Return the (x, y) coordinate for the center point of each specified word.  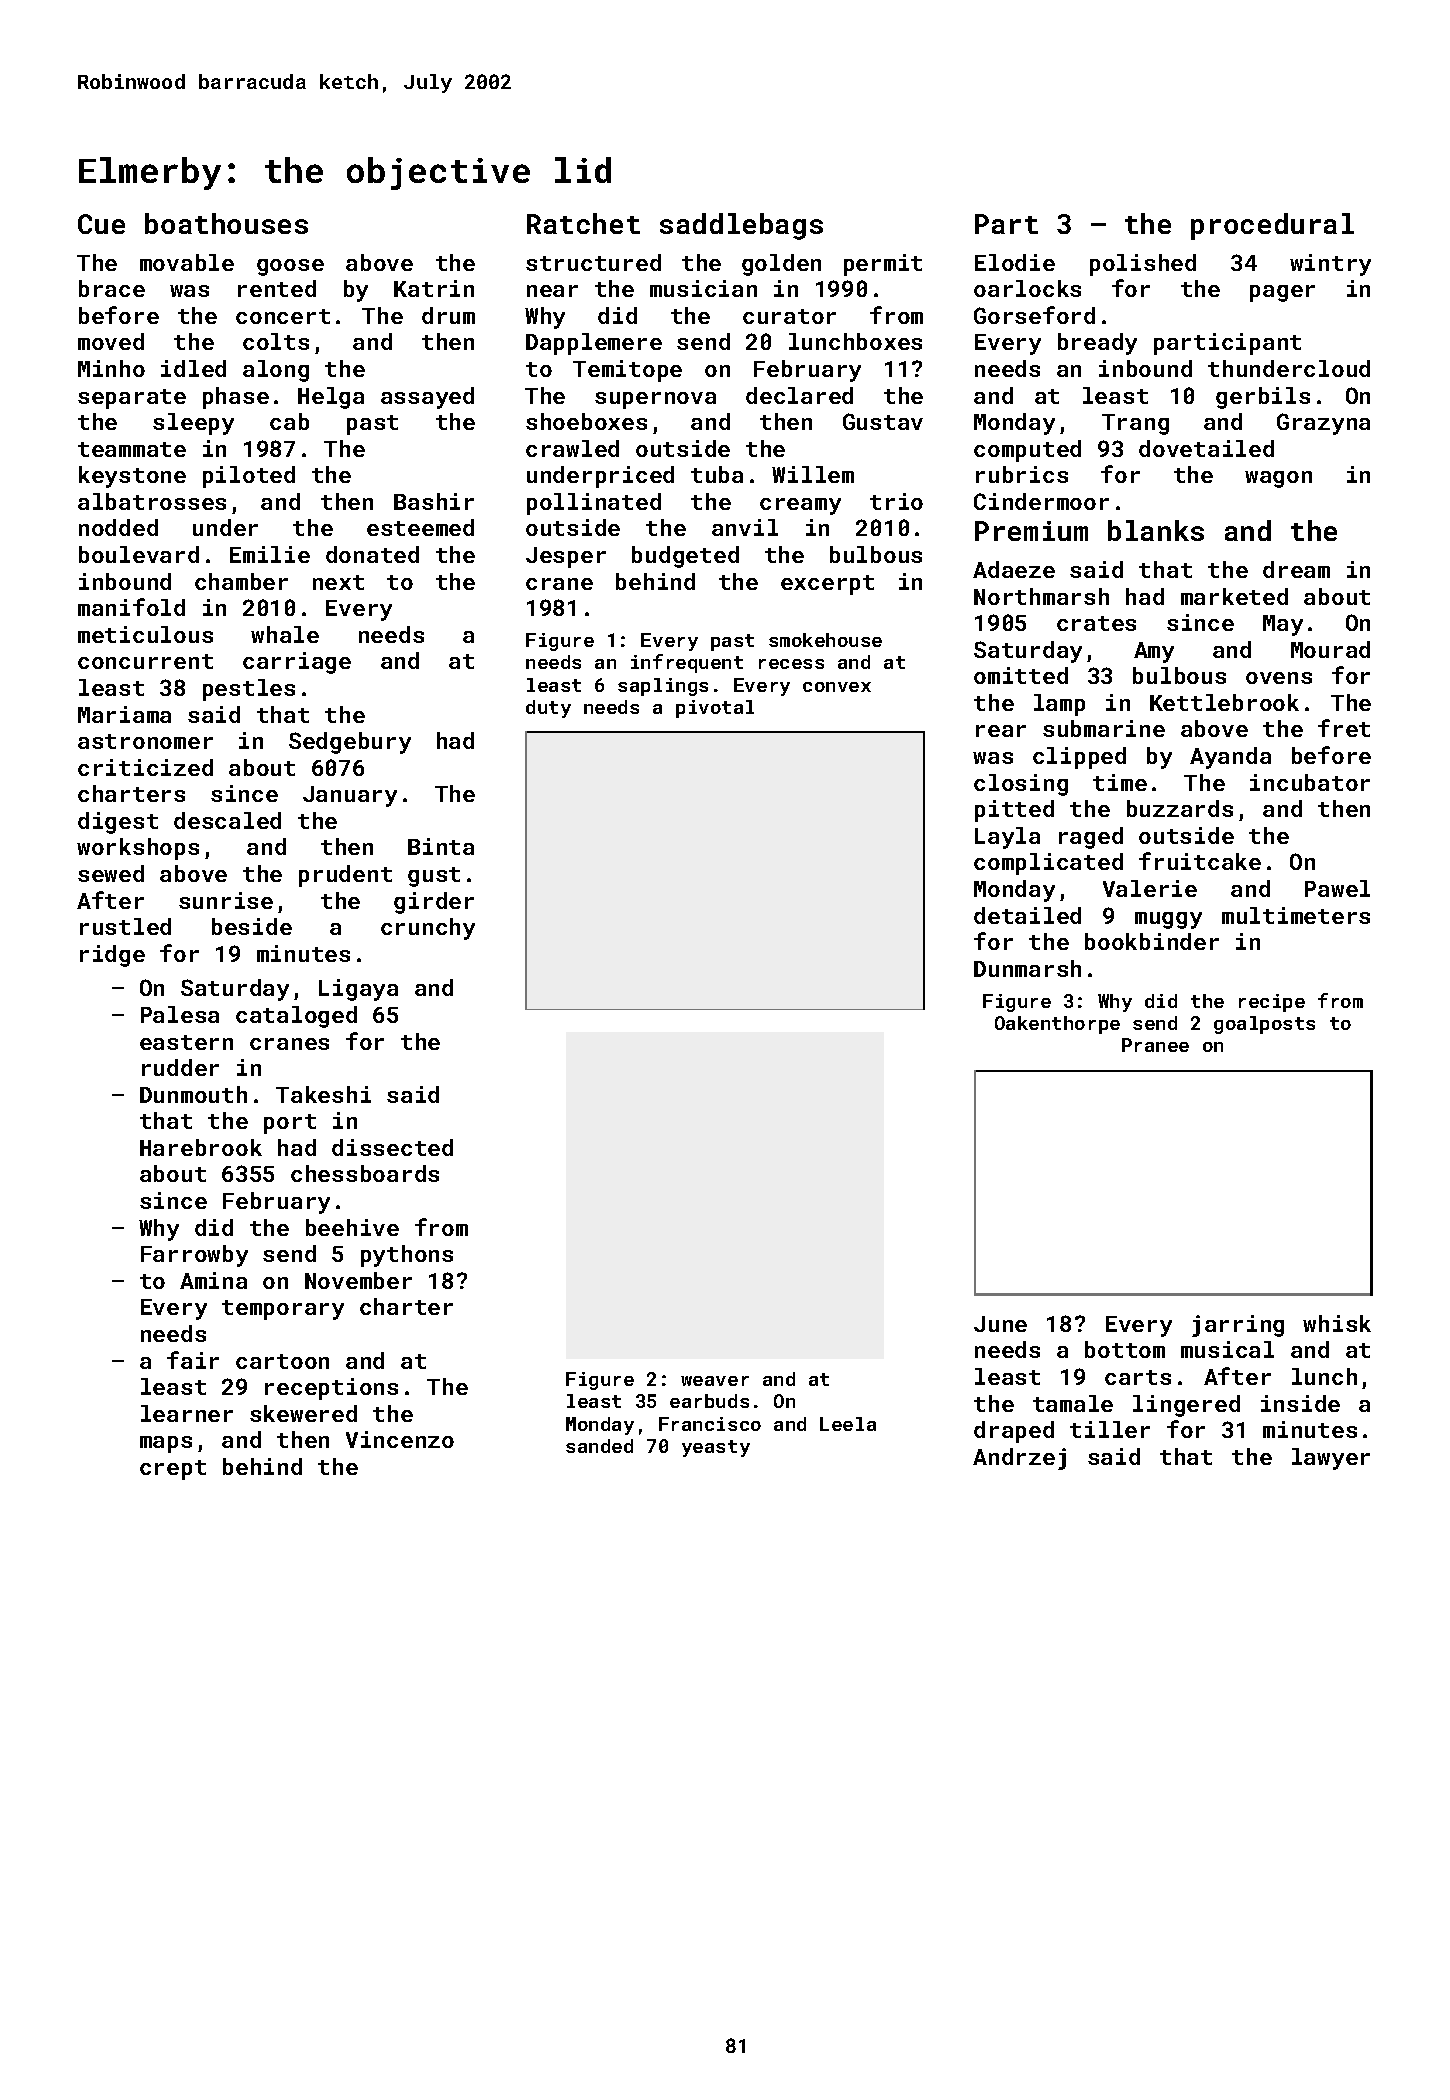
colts (276, 341)
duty (548, 709)
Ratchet (583, 223)
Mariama (124, 714)
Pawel (1337, 888)
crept (173, 1470)
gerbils (1263, 398)
